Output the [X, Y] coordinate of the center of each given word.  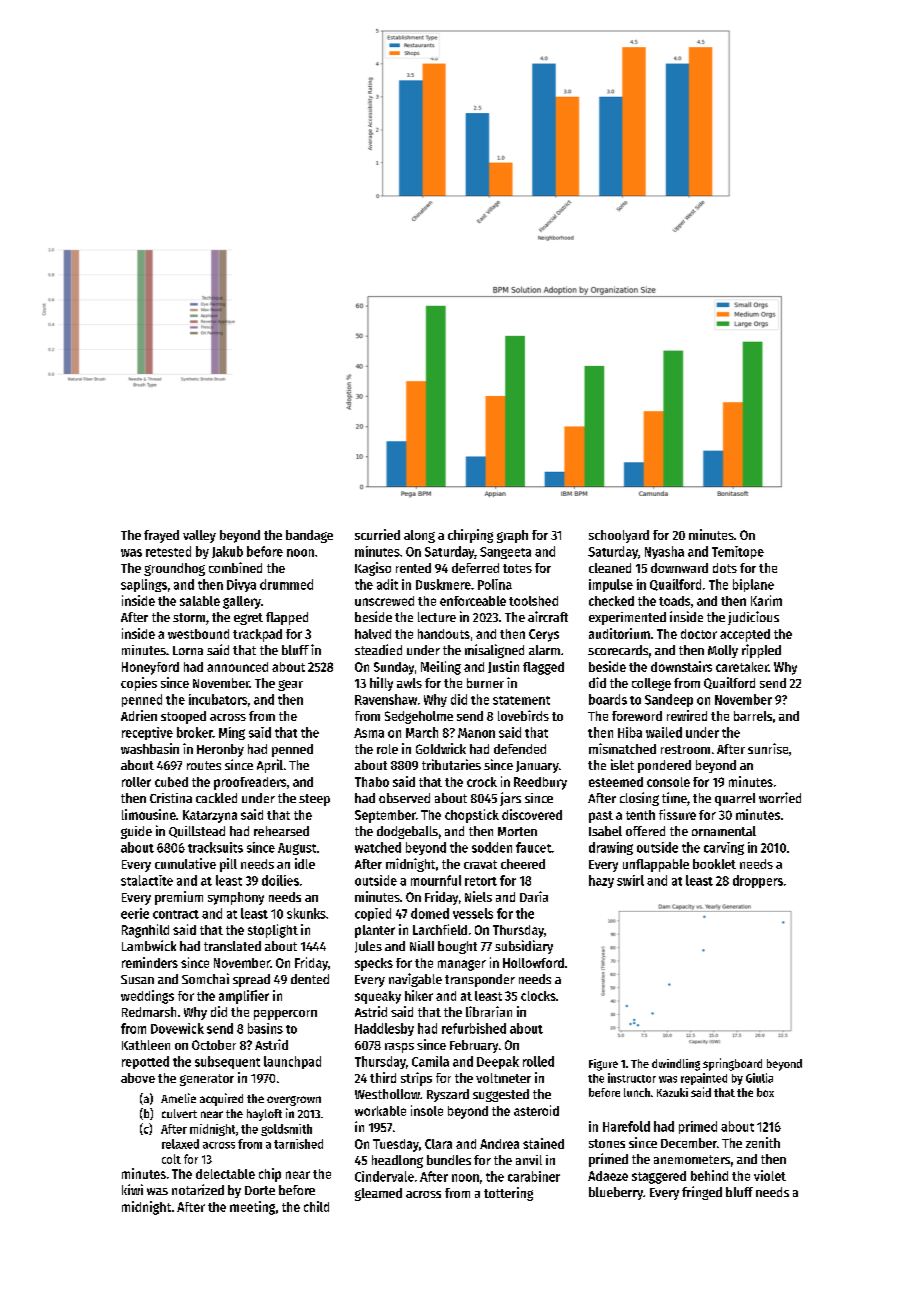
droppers [758, 881]
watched [378, 847]
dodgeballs [407, 832]
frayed [161, 536]
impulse [611, 585]
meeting [252, 1208]
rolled [538, 1061]
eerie [135, 913]
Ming [232, 733]
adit [387, 584]
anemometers [692, 1159]
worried [780, 797]
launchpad [292, 1062]
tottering [508, 1194]
